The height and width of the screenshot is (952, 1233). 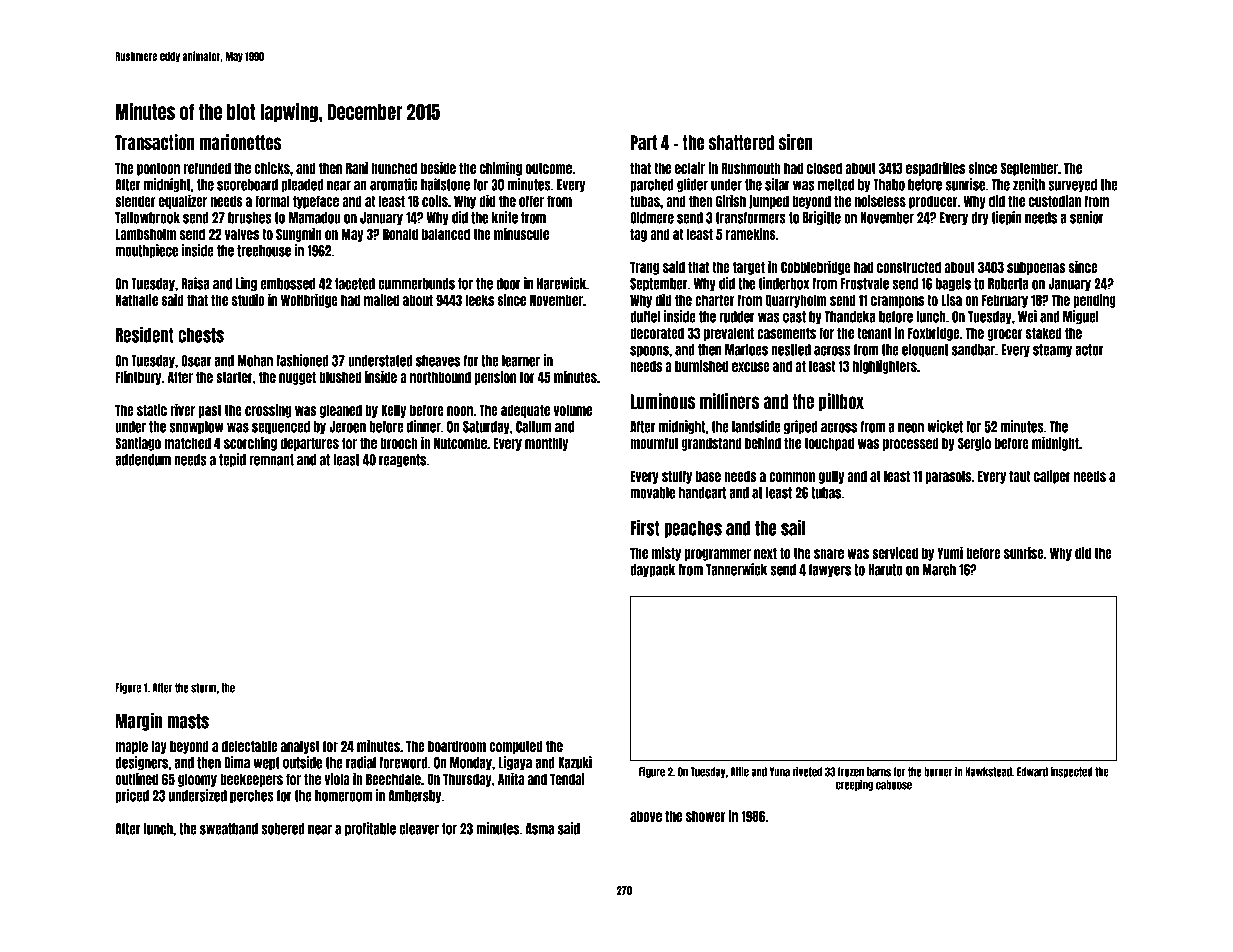 What do you see at coordinates (831, 477) in the screenshot?
I see `gully` at bounding box center [831, 477].
